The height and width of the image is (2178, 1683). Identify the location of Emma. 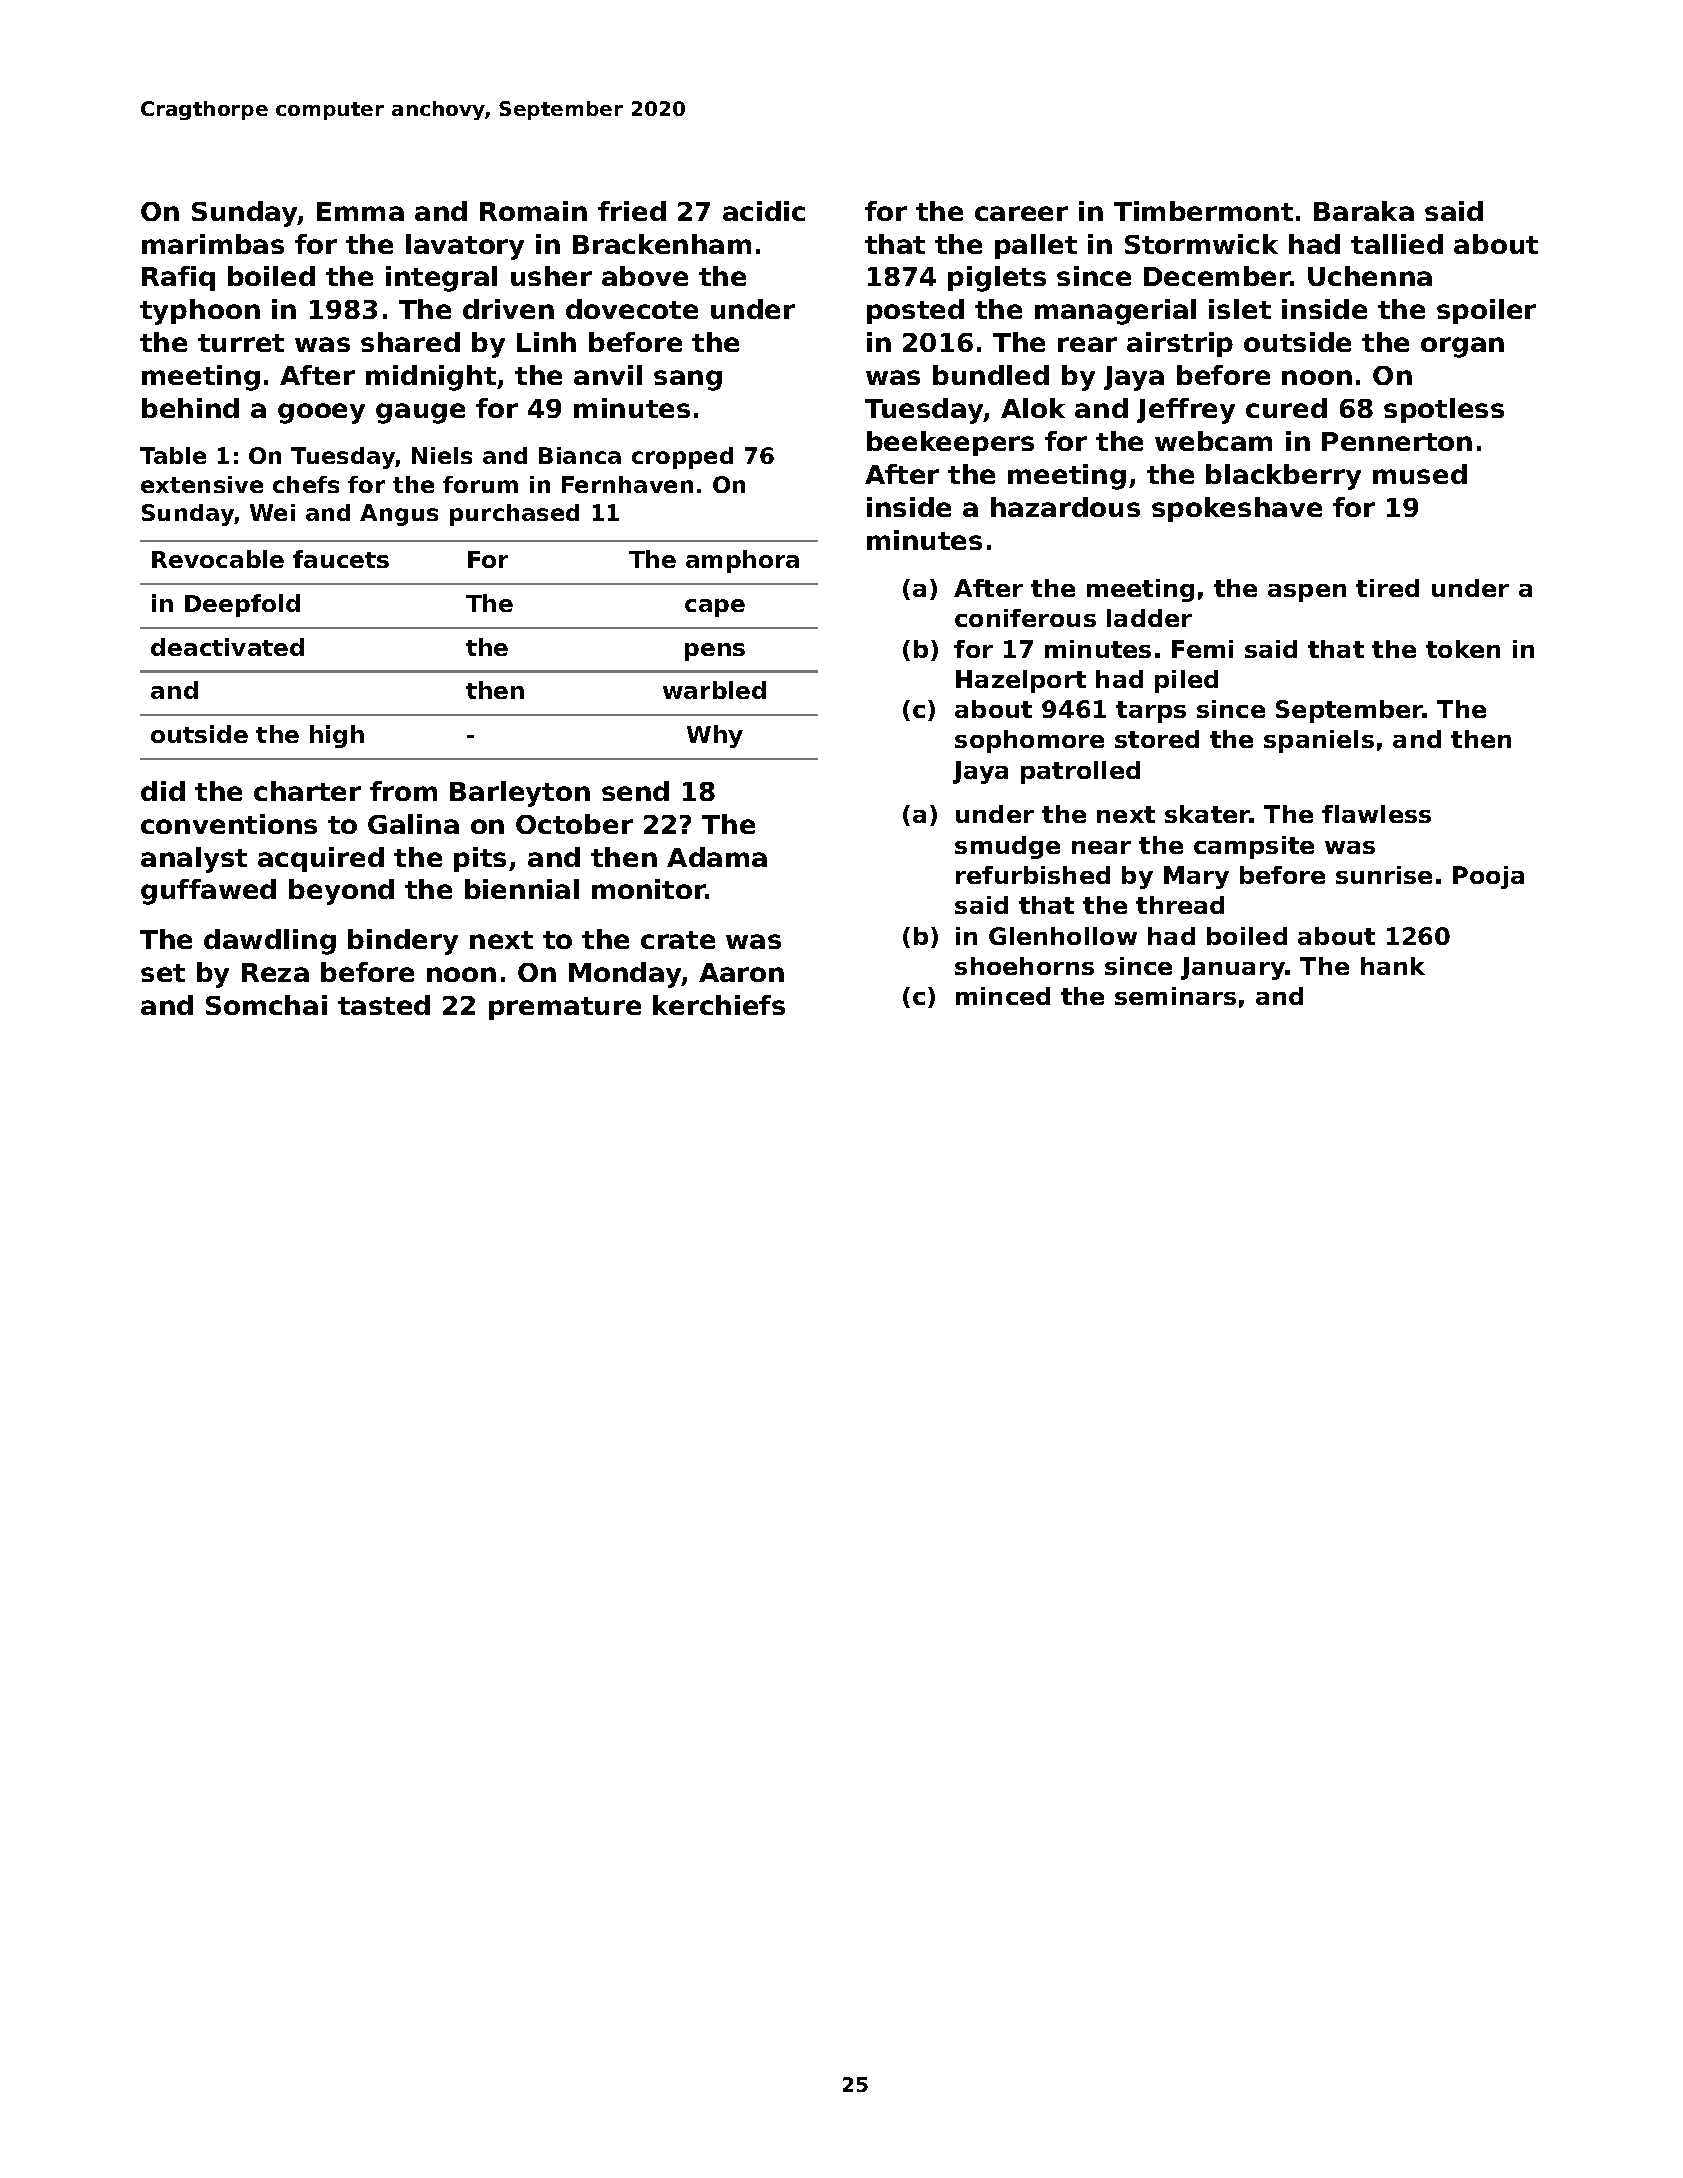
(360, 211).
